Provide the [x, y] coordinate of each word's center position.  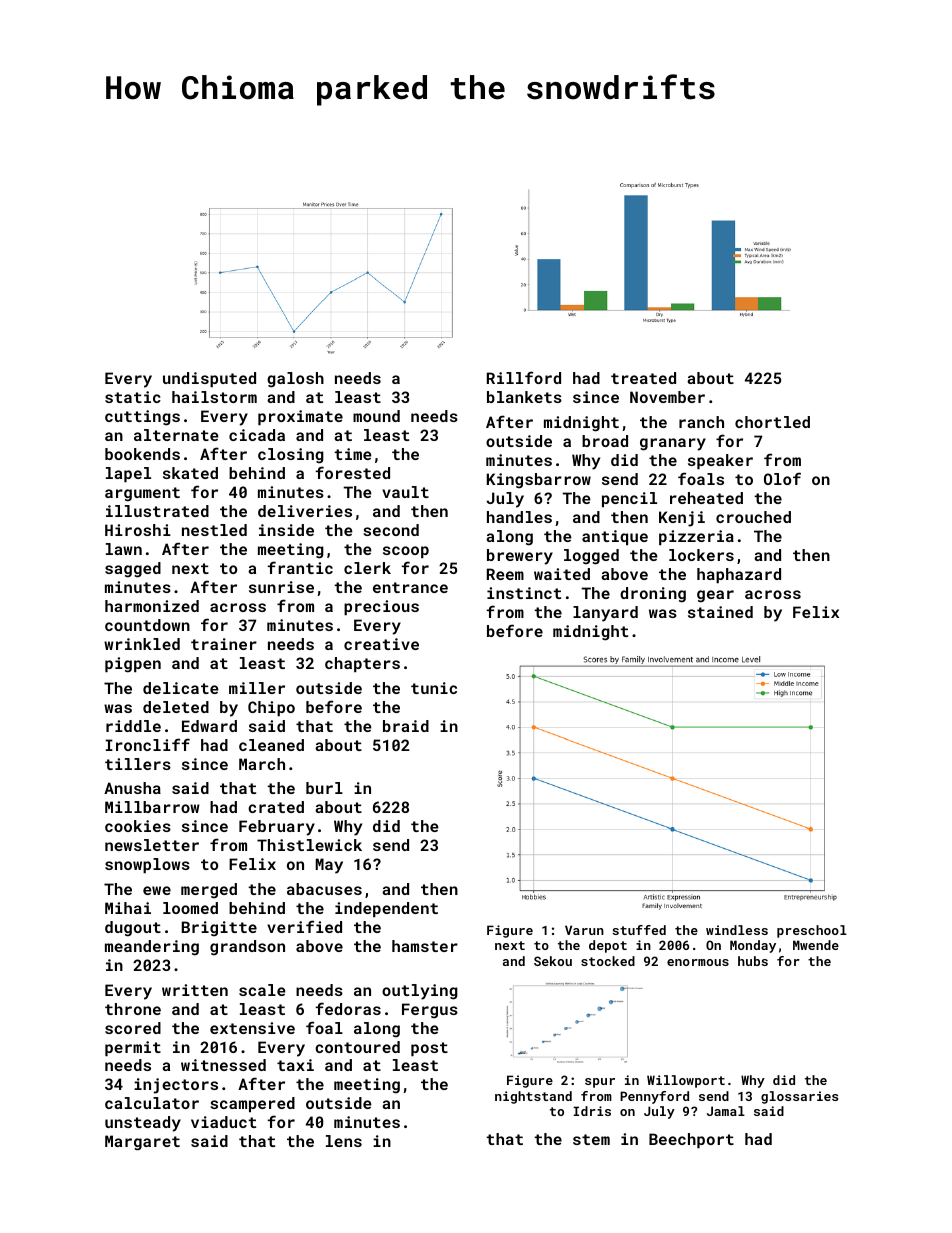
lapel [128, 474]
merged [209, 891]
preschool [812, 931]
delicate [181, 688]
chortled [772, 422]
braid [406, 726]
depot [608, 946]
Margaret [142, 1143]
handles [519, 517]
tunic [434, 688]
